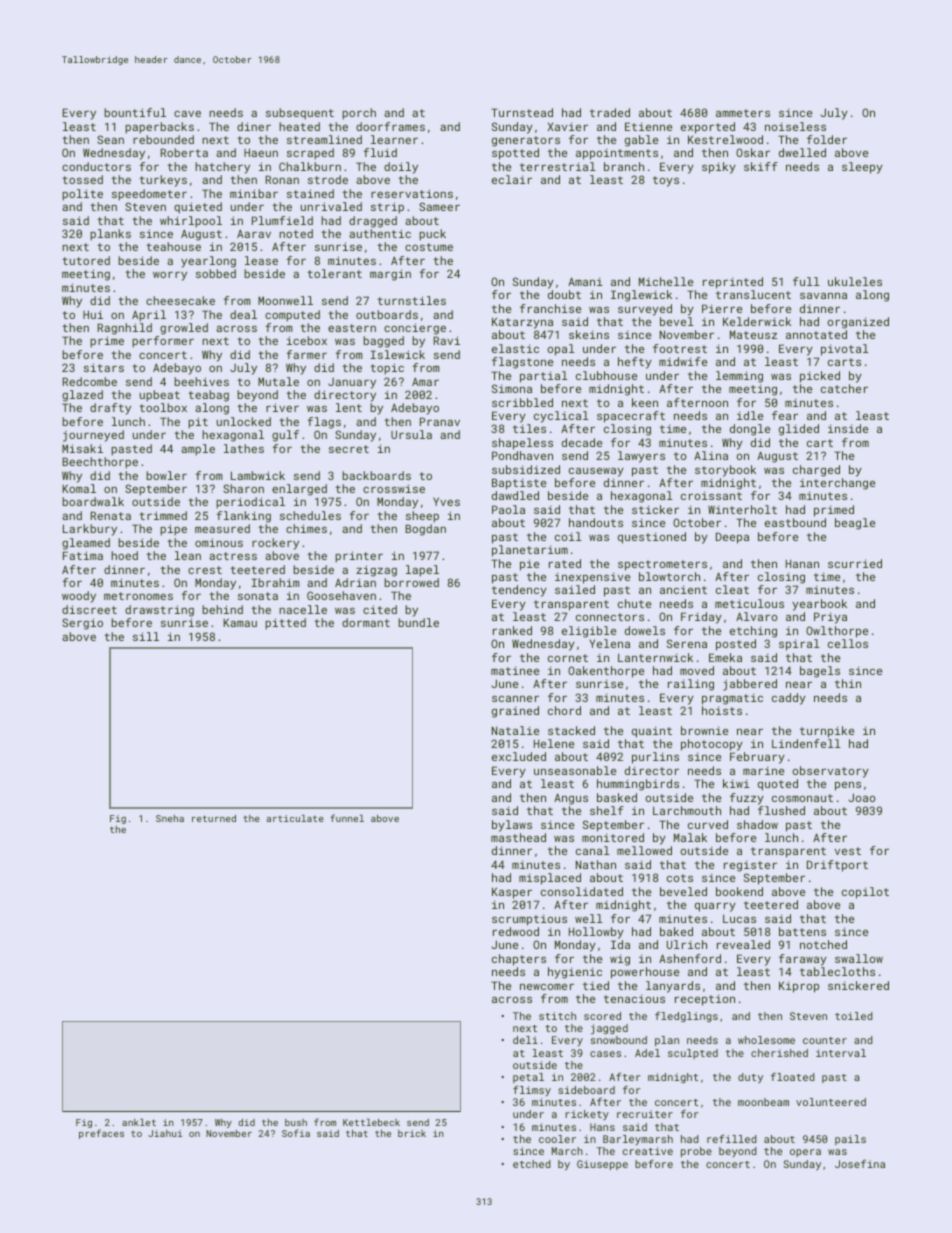 This screenshot has height=1233, width=952. I want to click on bush, so click(296, 1122).
